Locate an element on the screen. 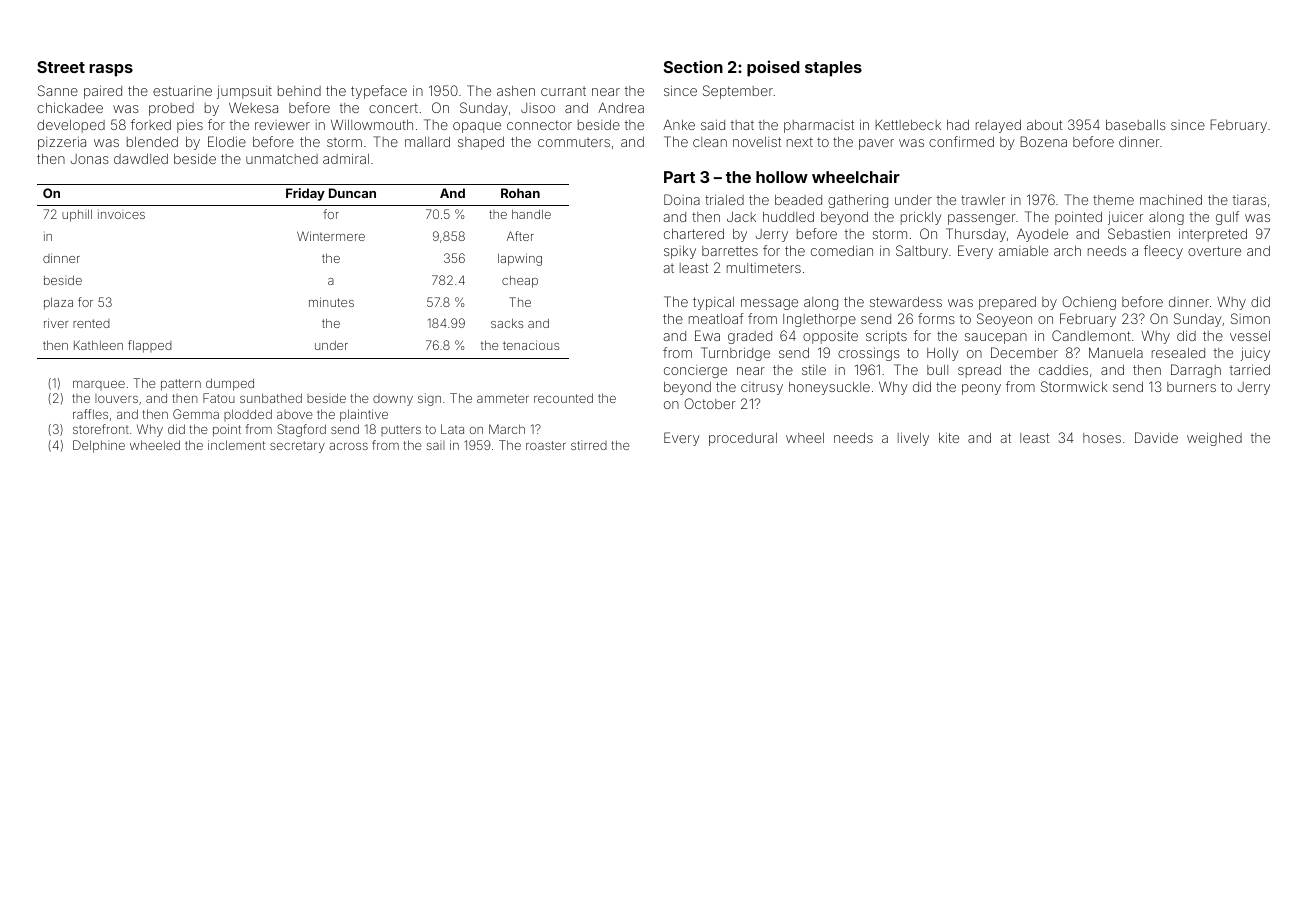 The image size is (1308, 924). Jonas is located at coordinates (89, 159).
